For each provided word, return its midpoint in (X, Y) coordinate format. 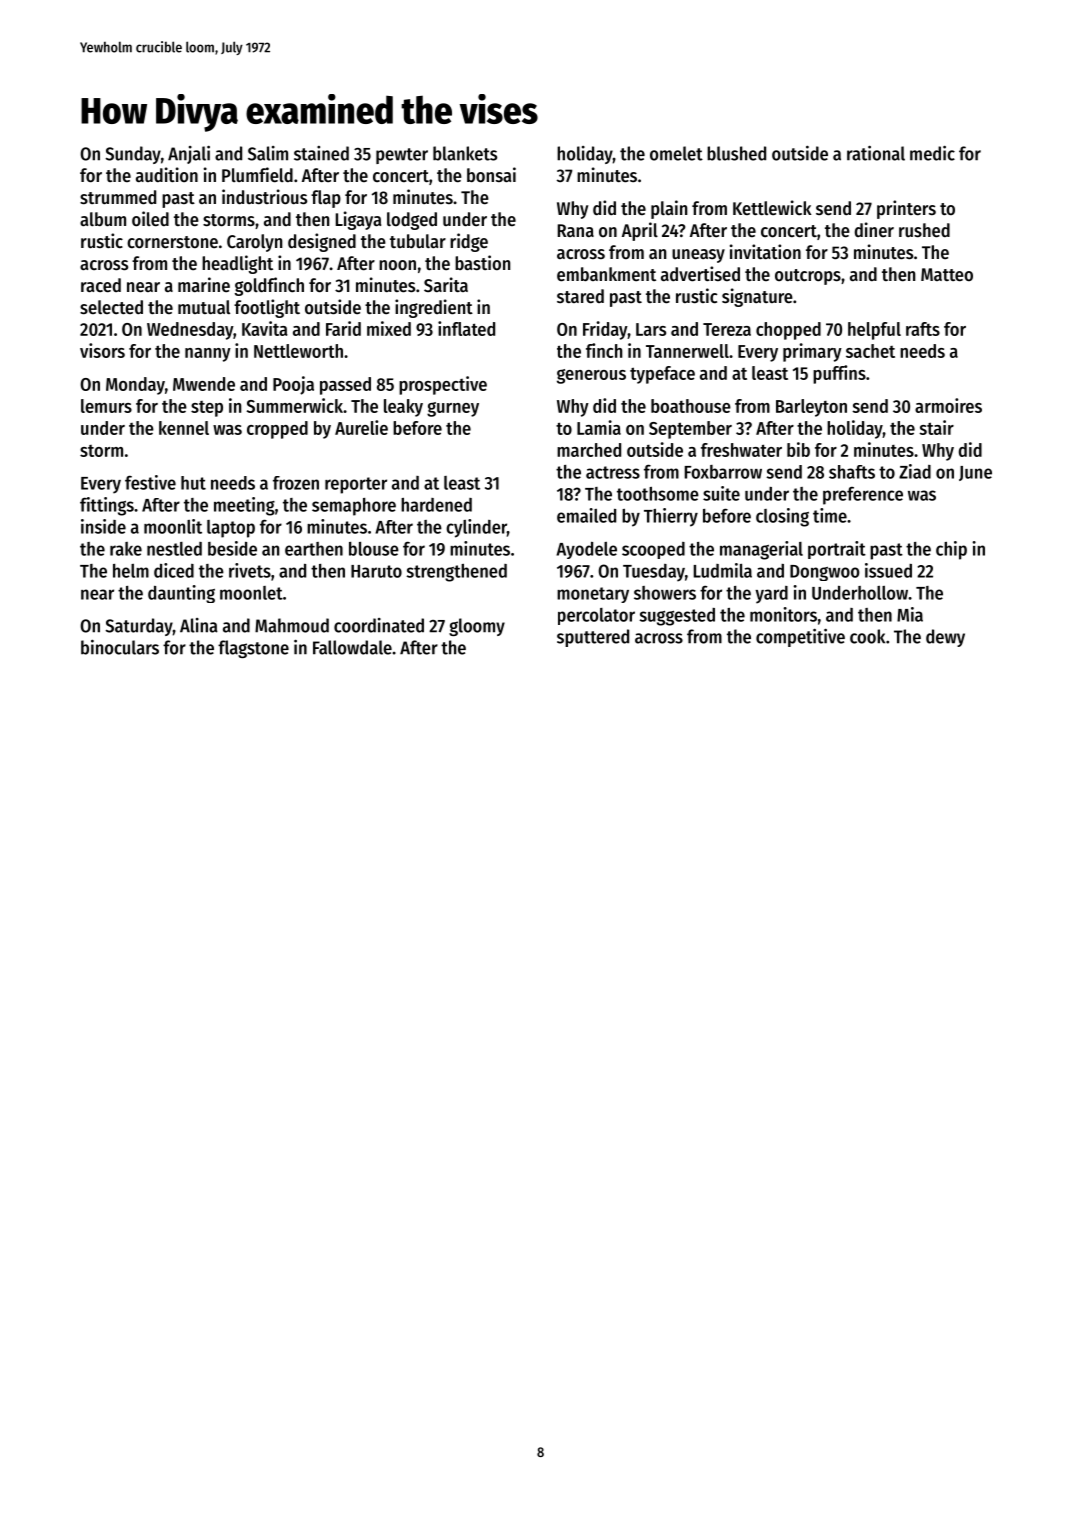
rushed (924, 230)
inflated (466, 328)
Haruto (376, 571)
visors (102, 350)
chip (951, 550)
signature (757, 297)
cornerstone (172, 242)
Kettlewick (772, 208)
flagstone (253, 649)
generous (591, 376)
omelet (676, 153)
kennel (184, 428)
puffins (839, 374)
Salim (268, 153)
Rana (576, 230)
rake (126, 549)
